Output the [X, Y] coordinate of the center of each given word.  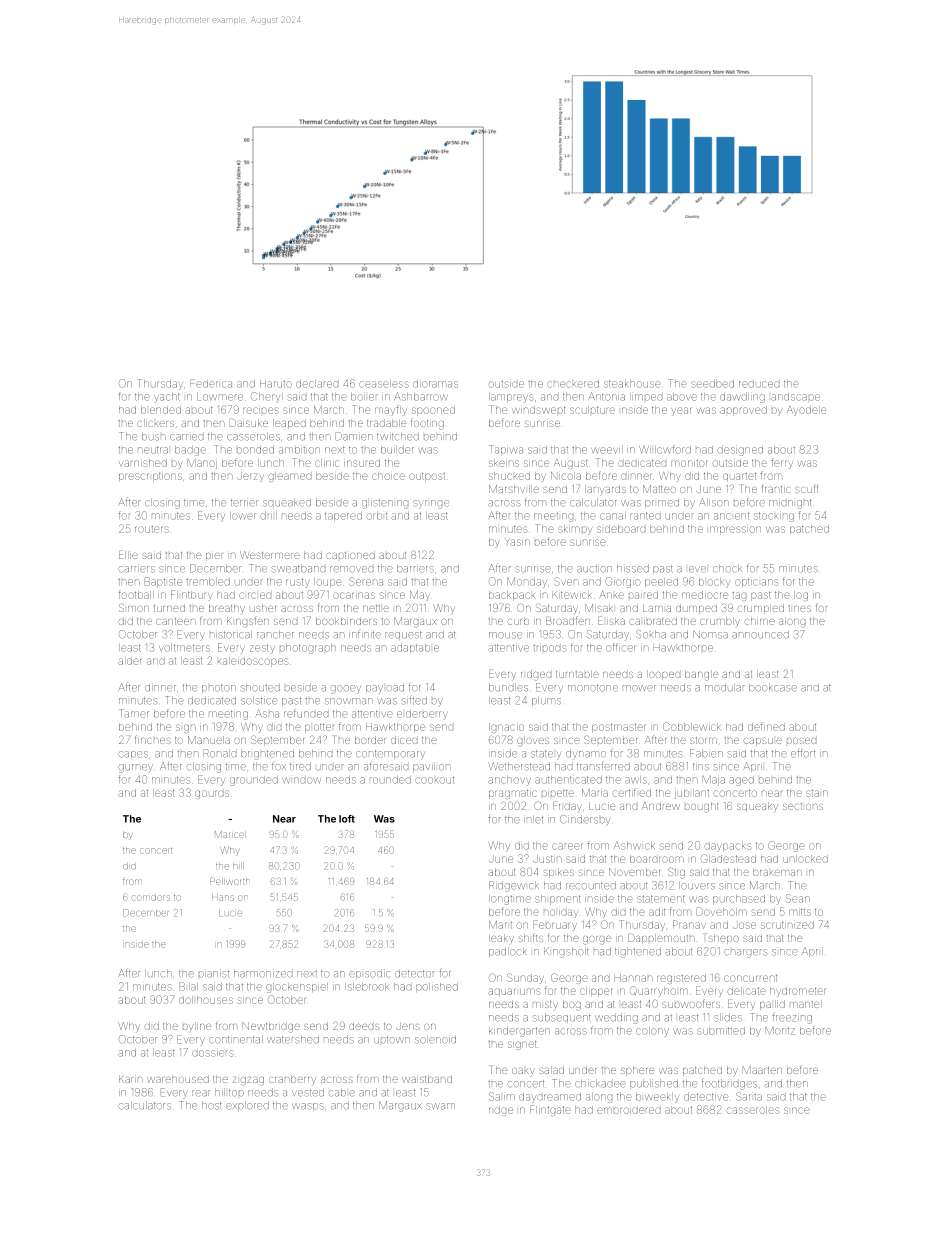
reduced [759, 384]
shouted [260, 688]
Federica [211, 383]
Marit [500, 925]
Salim [502, 1096]
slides [728, 1018]
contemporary [390, 755]
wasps [308, 1107]
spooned [433, 411]
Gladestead [728, 858]
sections [803, 806]
